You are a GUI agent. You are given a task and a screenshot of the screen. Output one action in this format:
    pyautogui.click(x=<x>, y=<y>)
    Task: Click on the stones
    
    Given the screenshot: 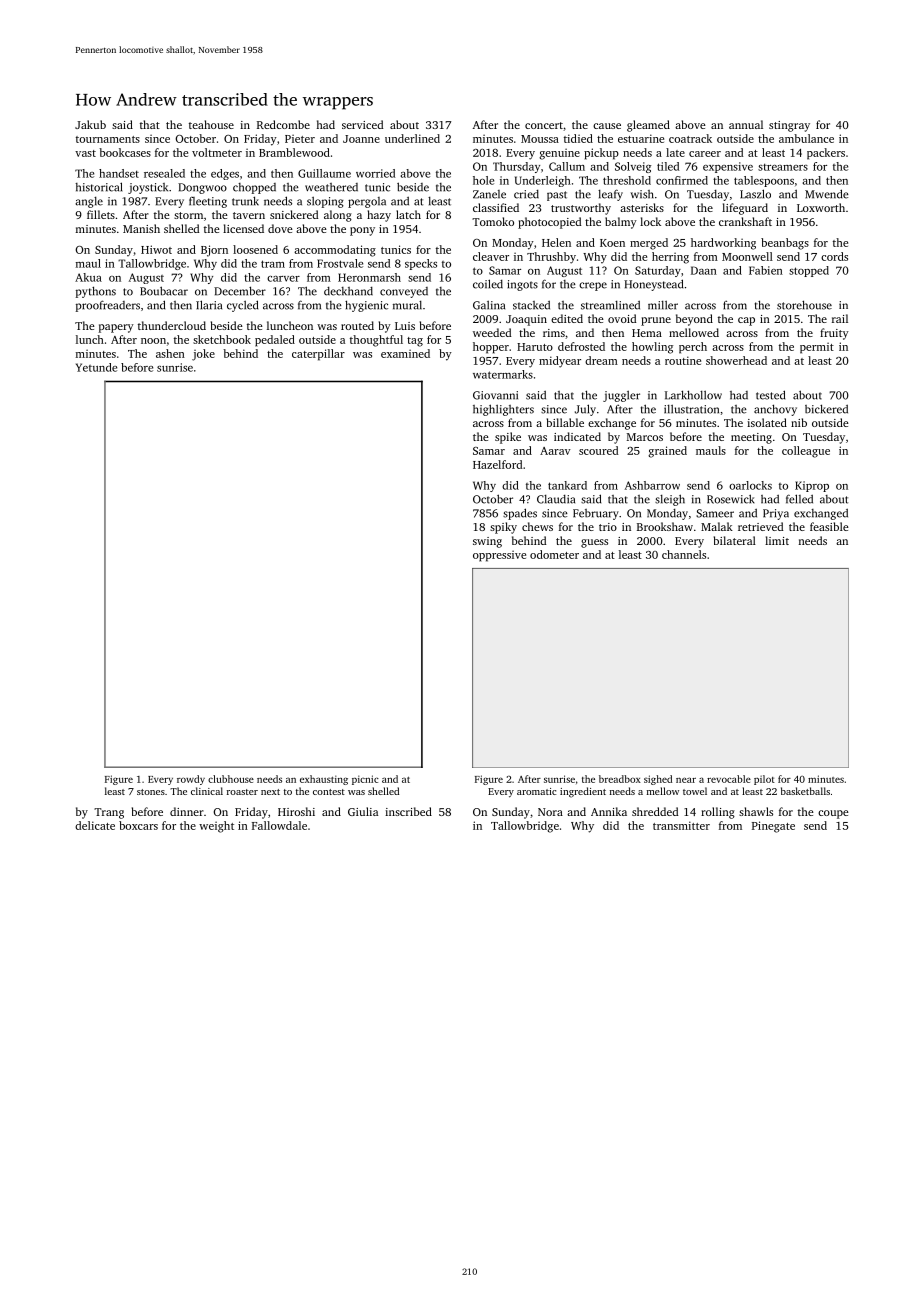 What is the action you would take?
    pyautogui.click(x=151, y=792)
